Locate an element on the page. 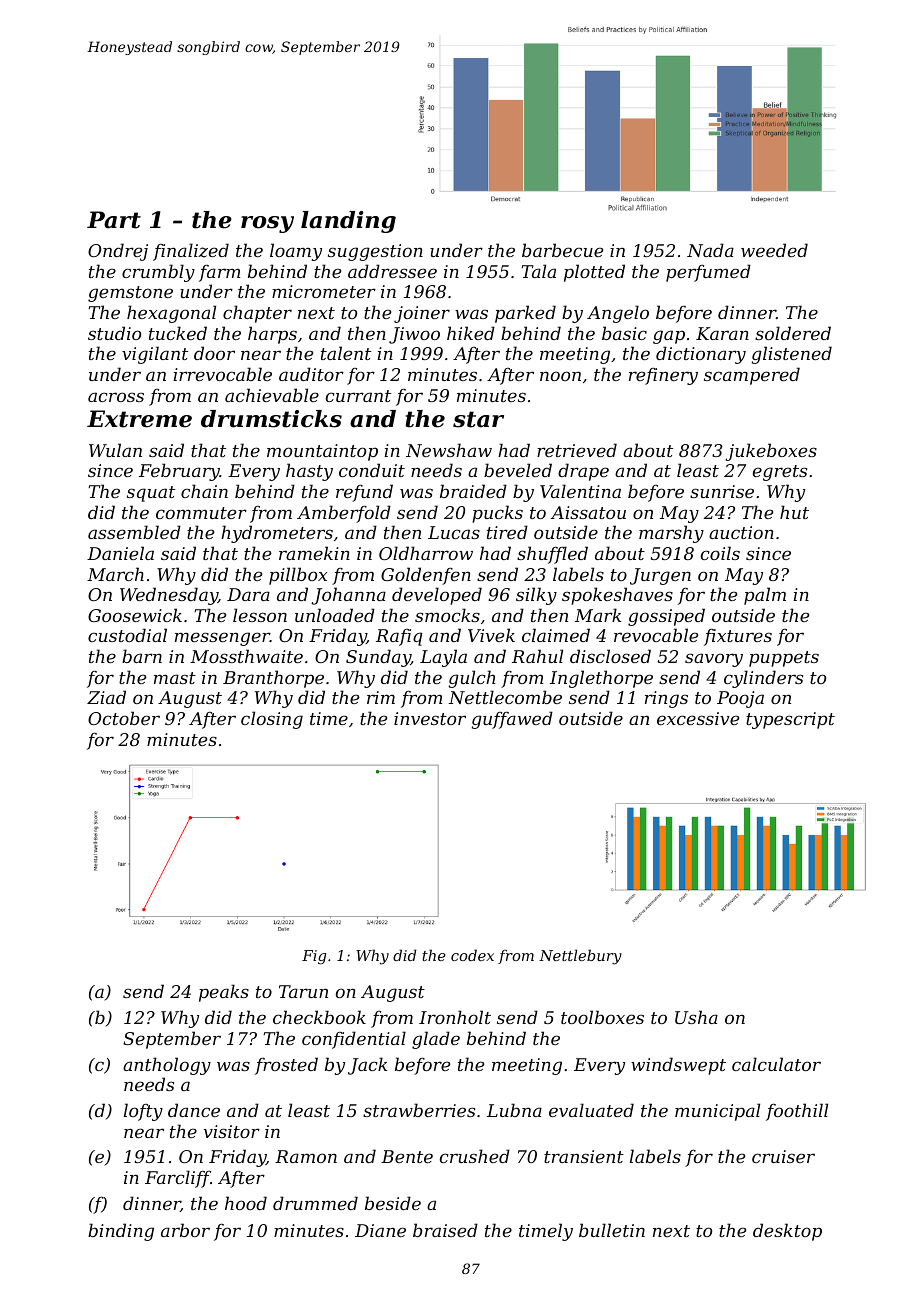 This document has width=924, height=1308. Branthorpe is located at coordinates (273, 679).
